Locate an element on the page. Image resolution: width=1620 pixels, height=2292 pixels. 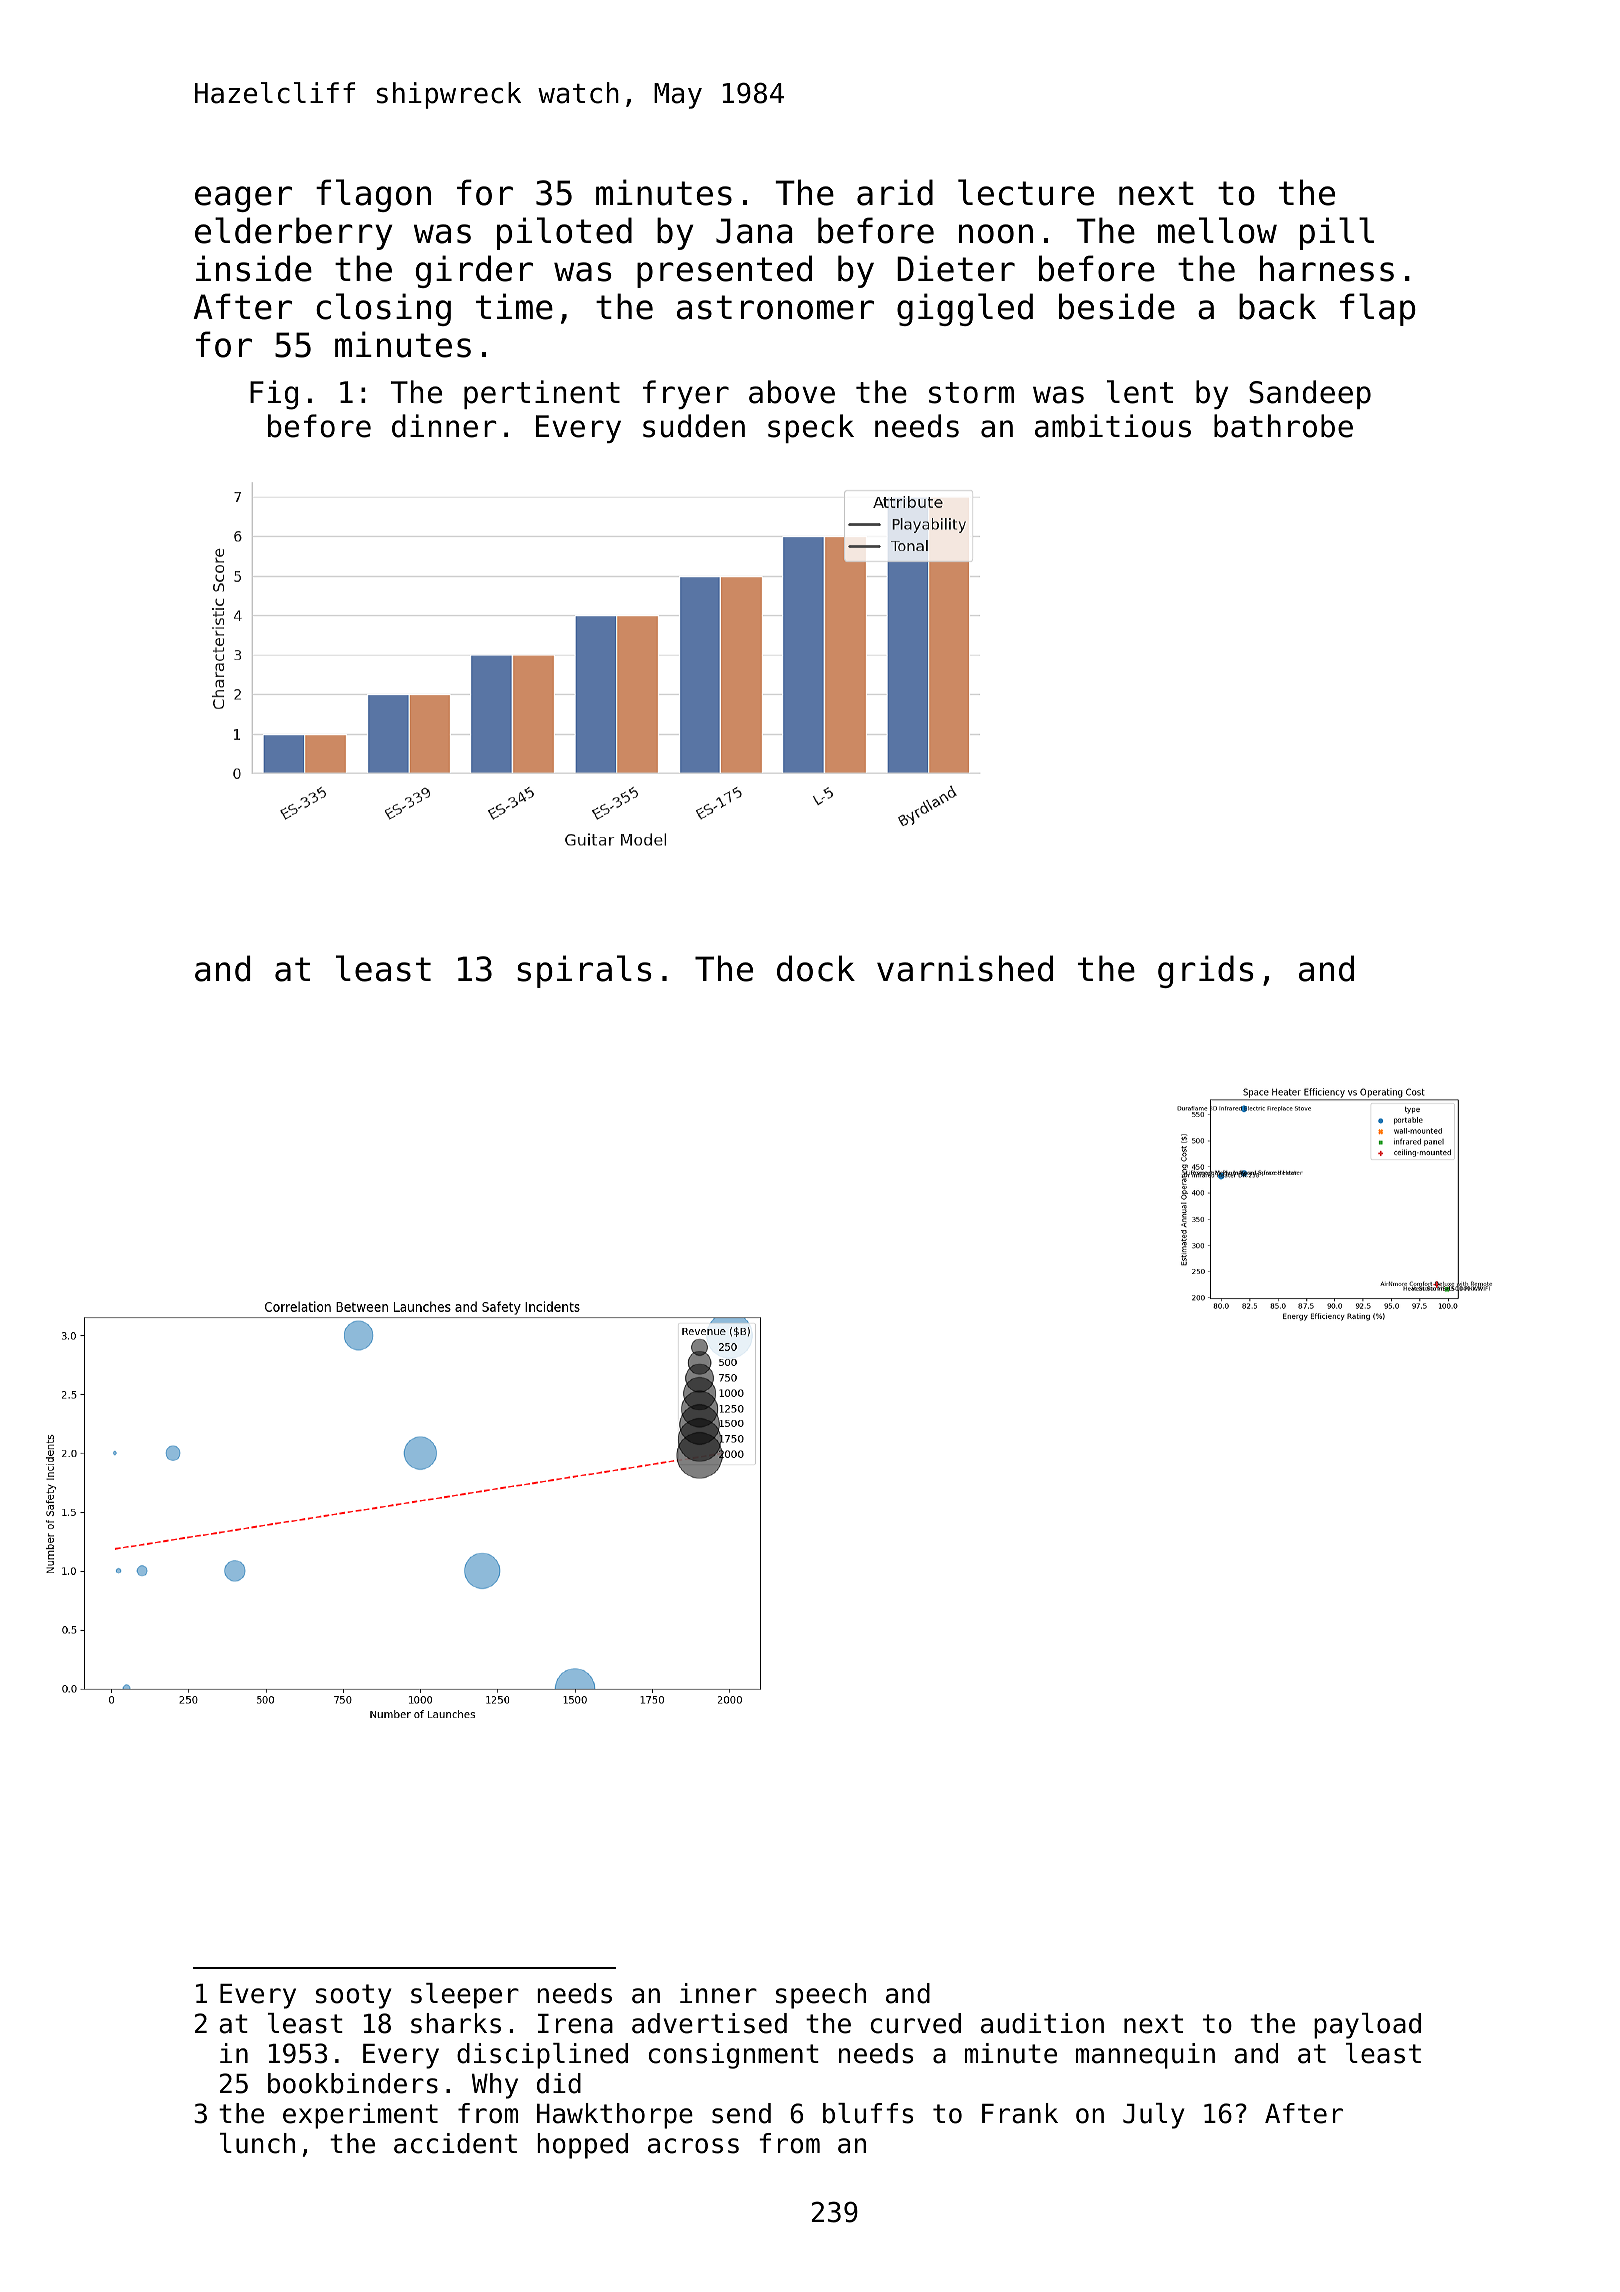
Sandeep is located at coordinates (1310, 394).
